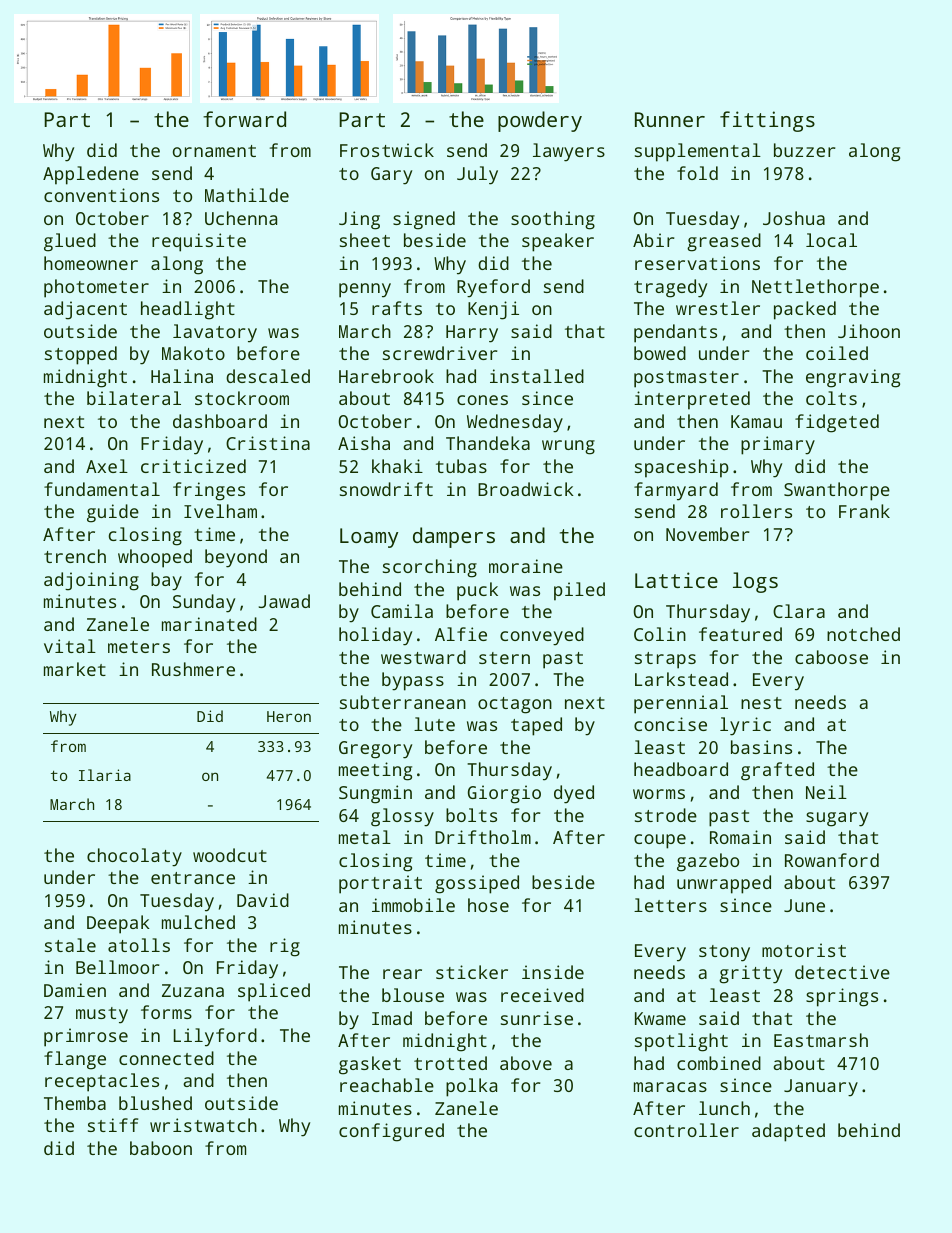  Describe the element at coordinates (670, 1087) in the screenshot. I see `maracas` at that location.
